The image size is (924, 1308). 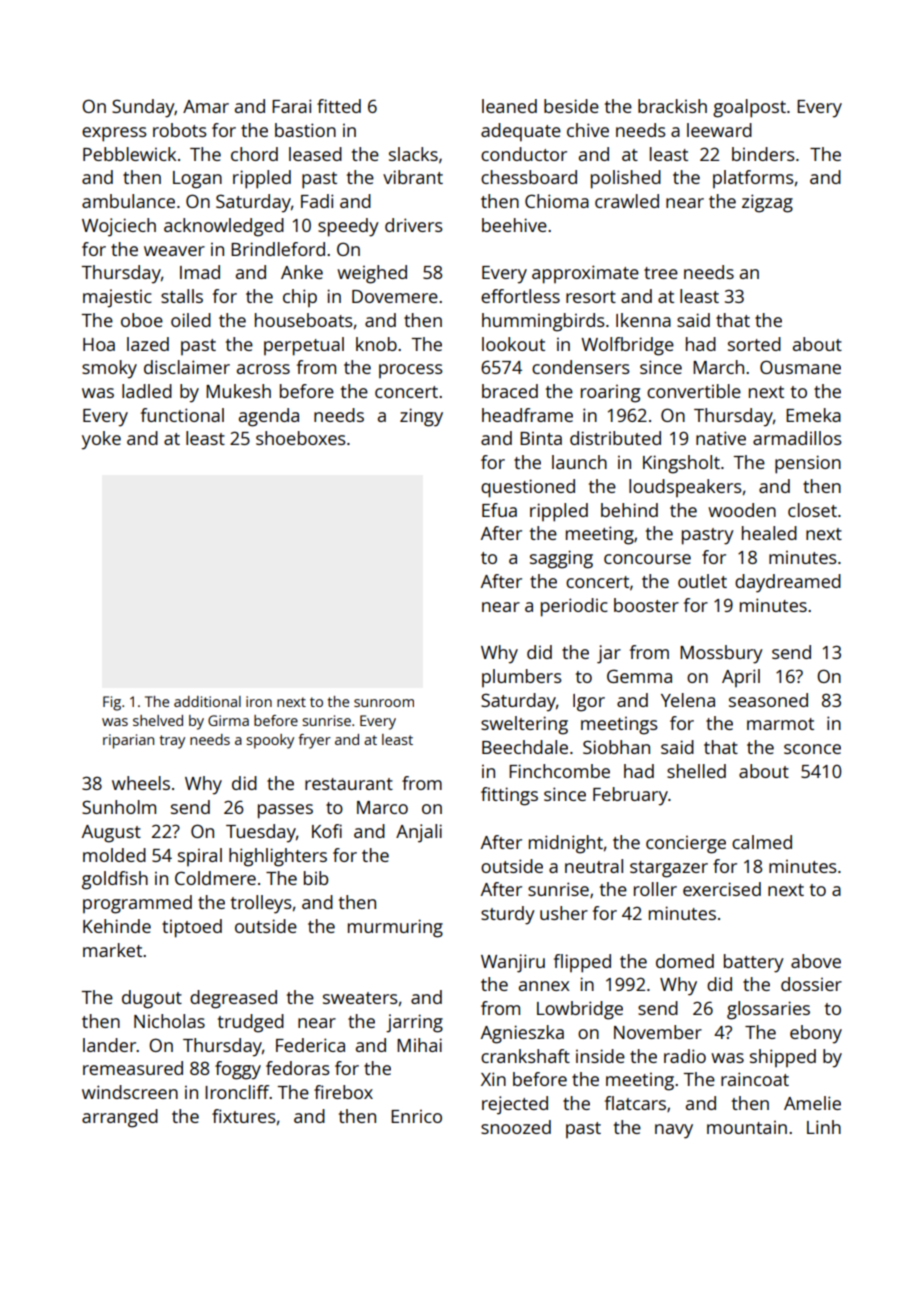 What do you see at coordinates (672, 106) in the screenshot?
I see `brackish` at bounding box center [672, 106].
